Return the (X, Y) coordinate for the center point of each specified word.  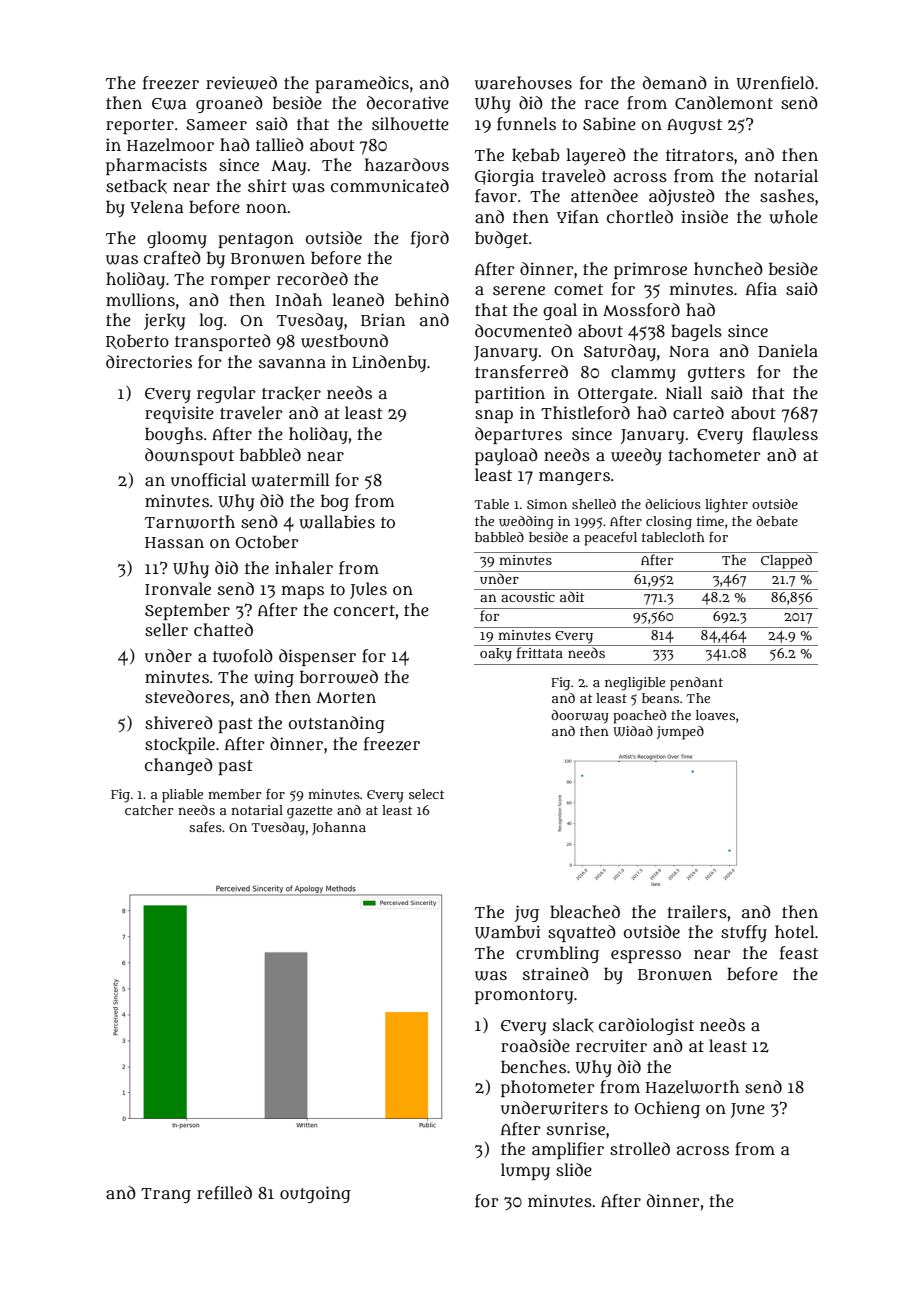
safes (205, 827)
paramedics (362, 84)
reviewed (241, 83)
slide (574, 1169)
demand (675, 82)
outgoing (315, 1194)
